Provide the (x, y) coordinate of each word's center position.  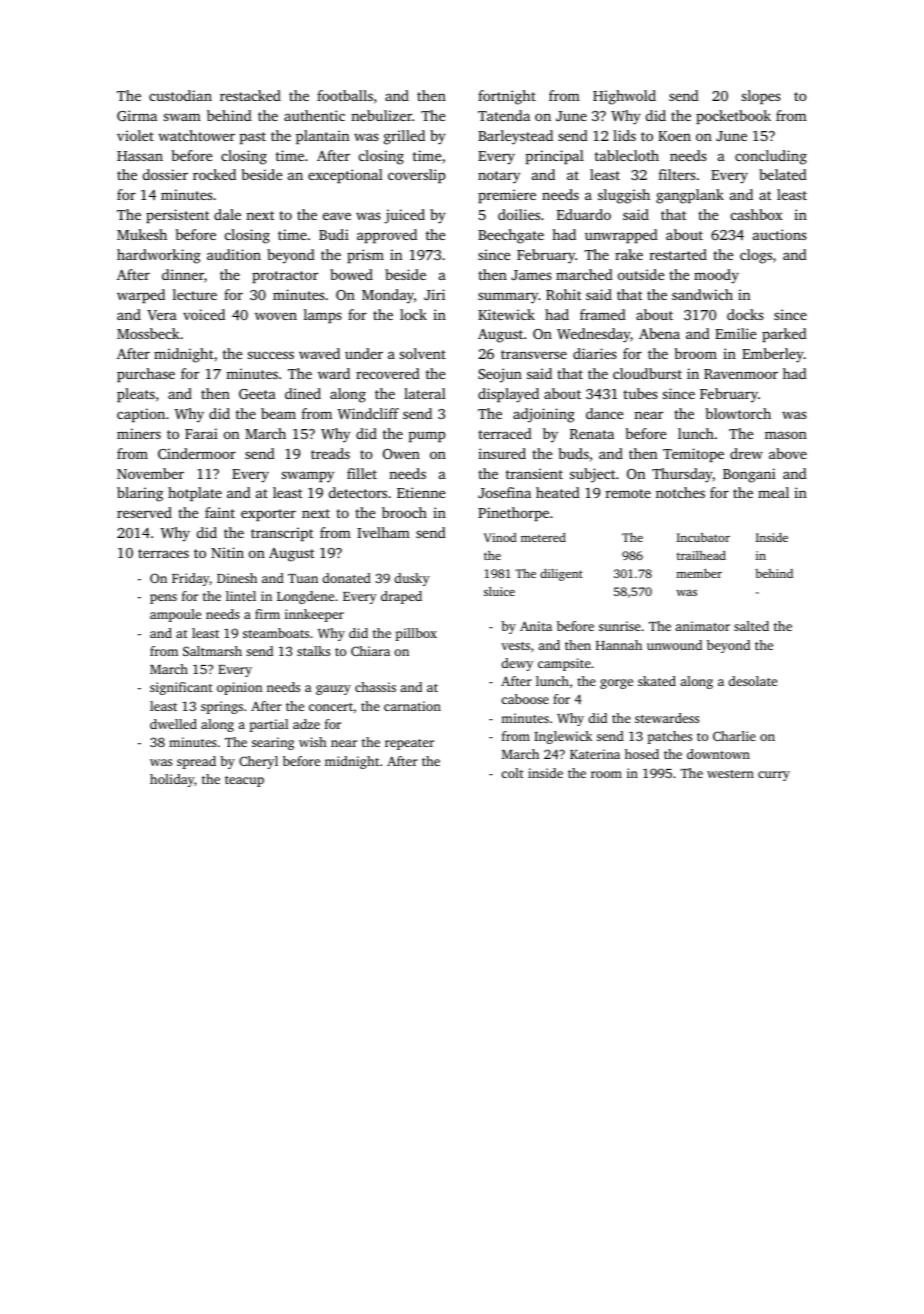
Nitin (227, 552)
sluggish (624, 196)
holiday (172, 780)
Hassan (140, 156)
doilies (519, 214)
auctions (780, 234)
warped (141, 296)
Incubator (703, 537)
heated (558, 492)
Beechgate (511, 236)
